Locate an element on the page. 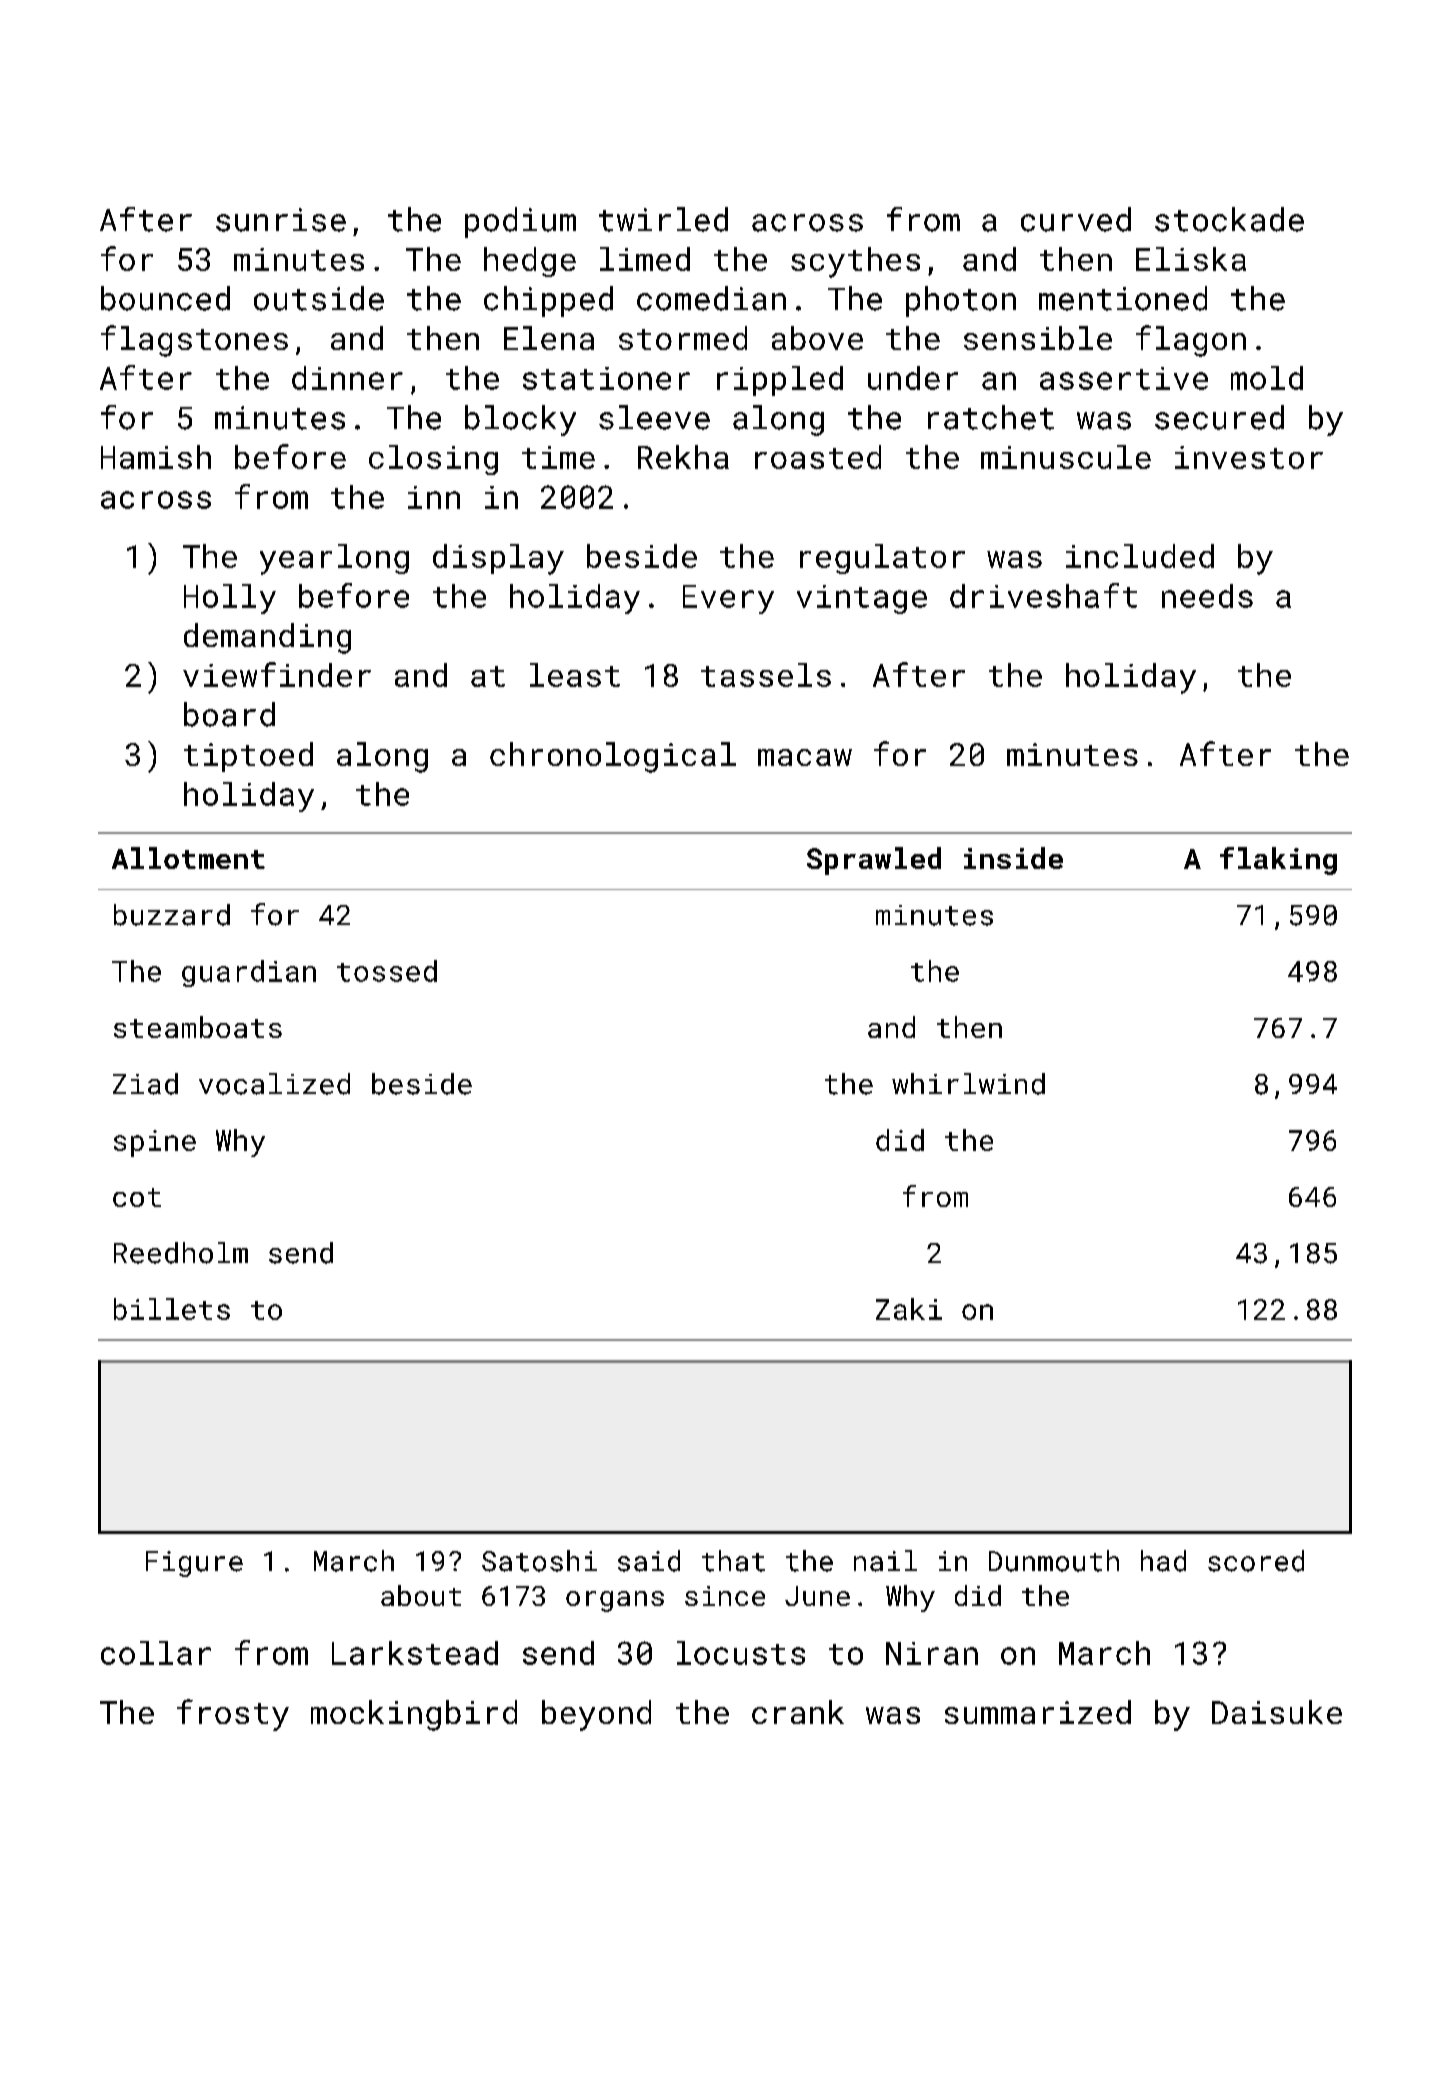 The image size is (1450, 2100). scored is located at coordinates (1256, 1561).
